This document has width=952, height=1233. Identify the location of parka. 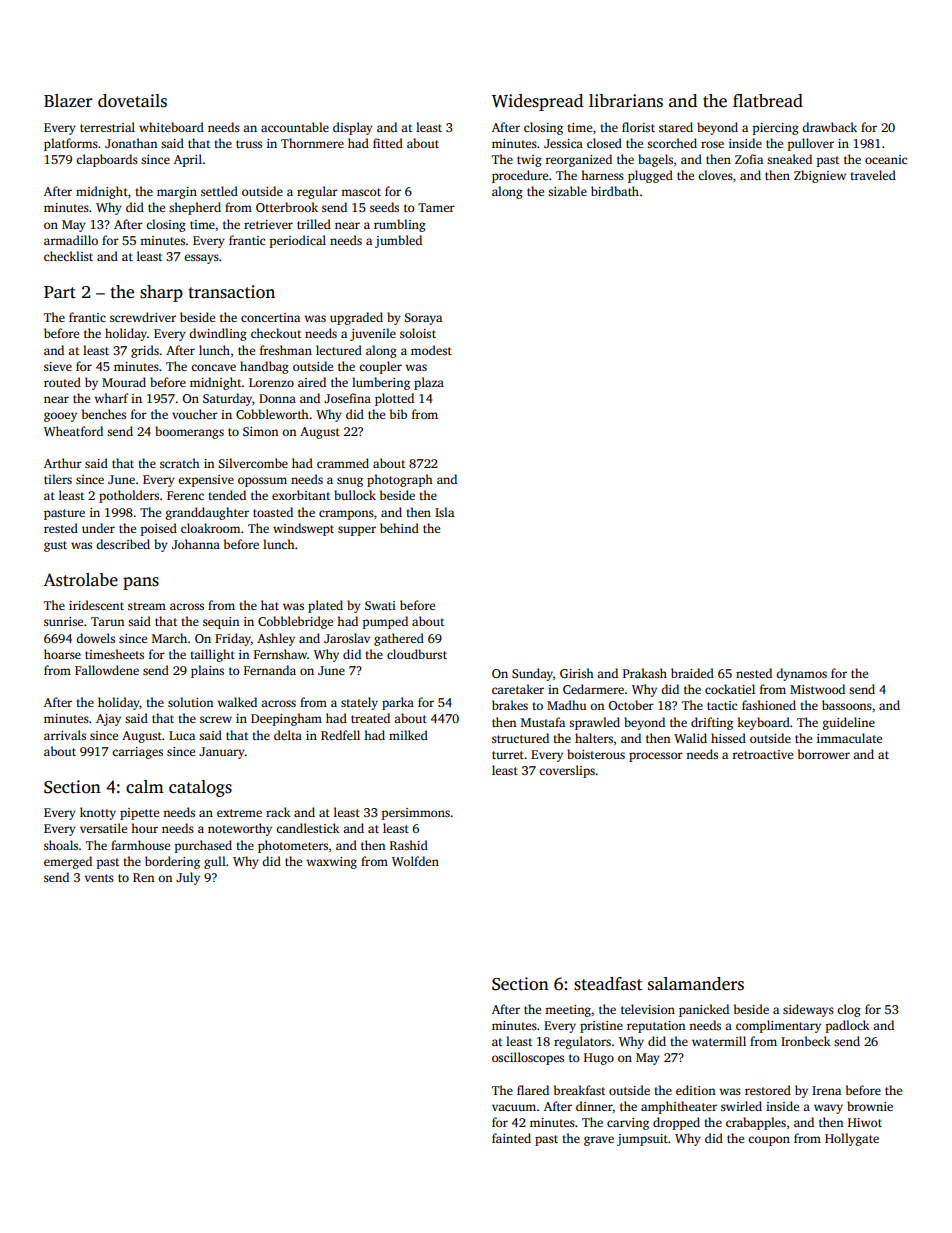
(398, 703).
